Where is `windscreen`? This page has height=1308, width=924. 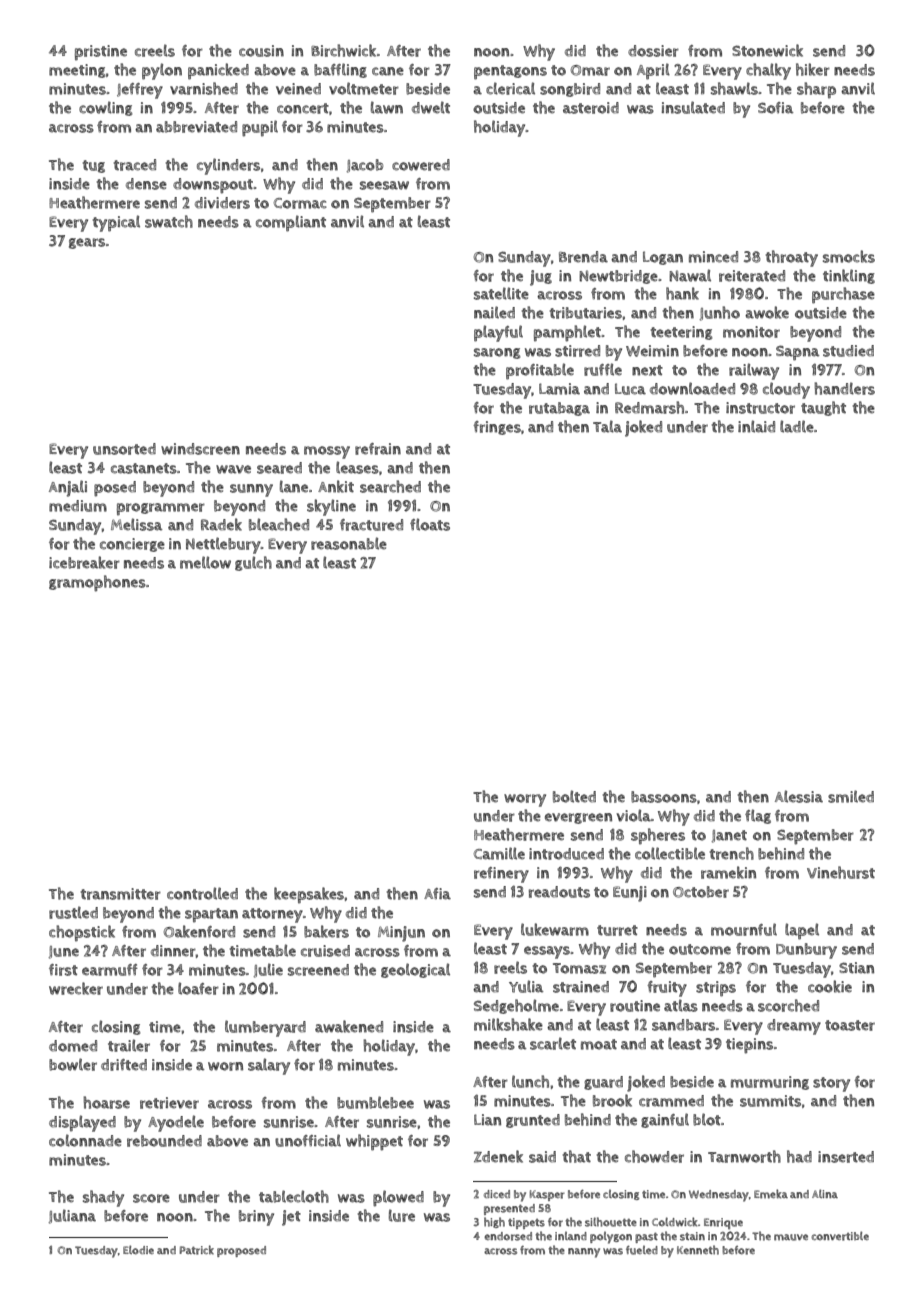
windscreen is located at coordinates (200, 449).
